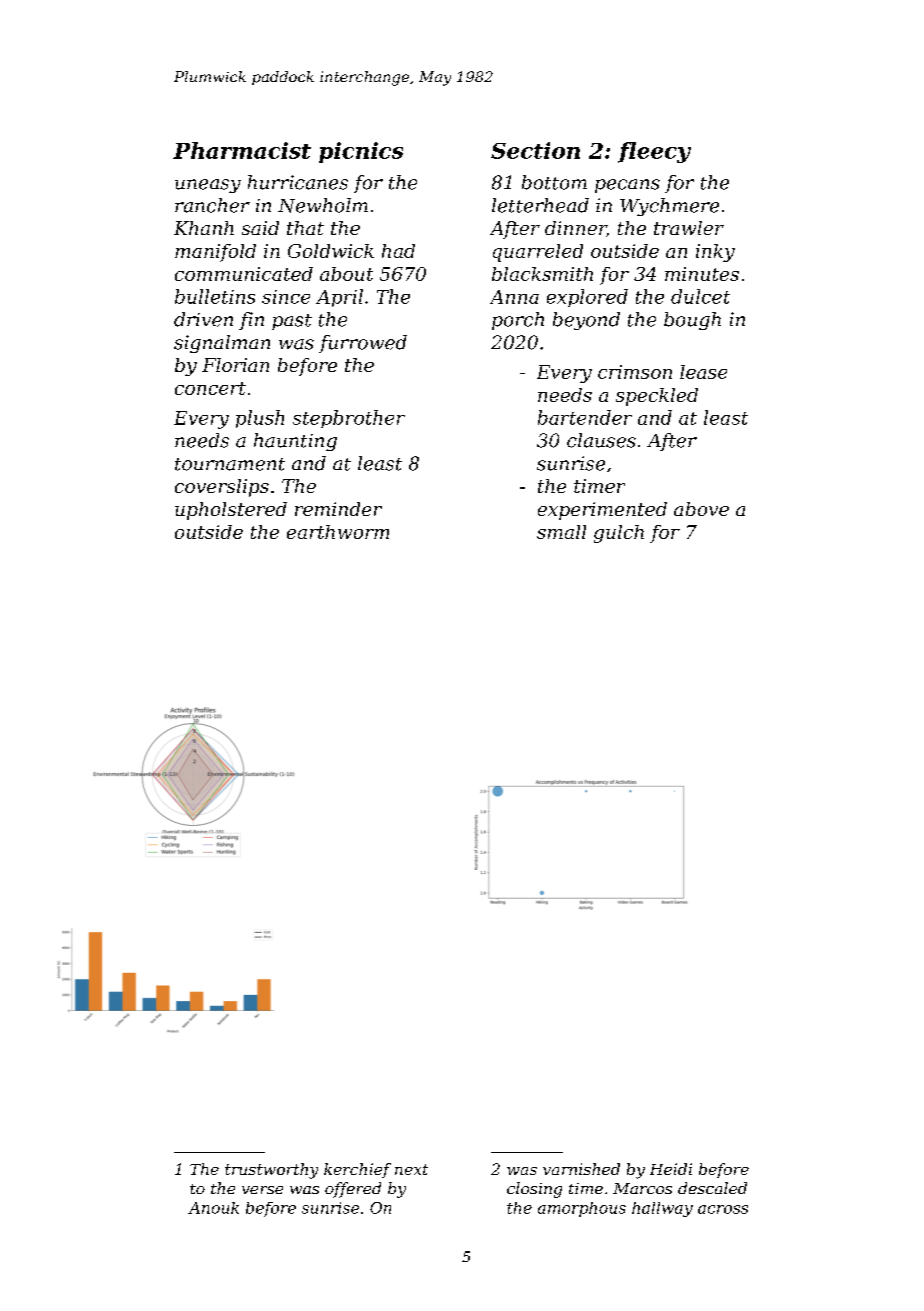 The image size is (924, 1311). What do you see at coordinates (654, 152) in the screenshot?
I see `fleecy` at bounding box center [654, 152].
